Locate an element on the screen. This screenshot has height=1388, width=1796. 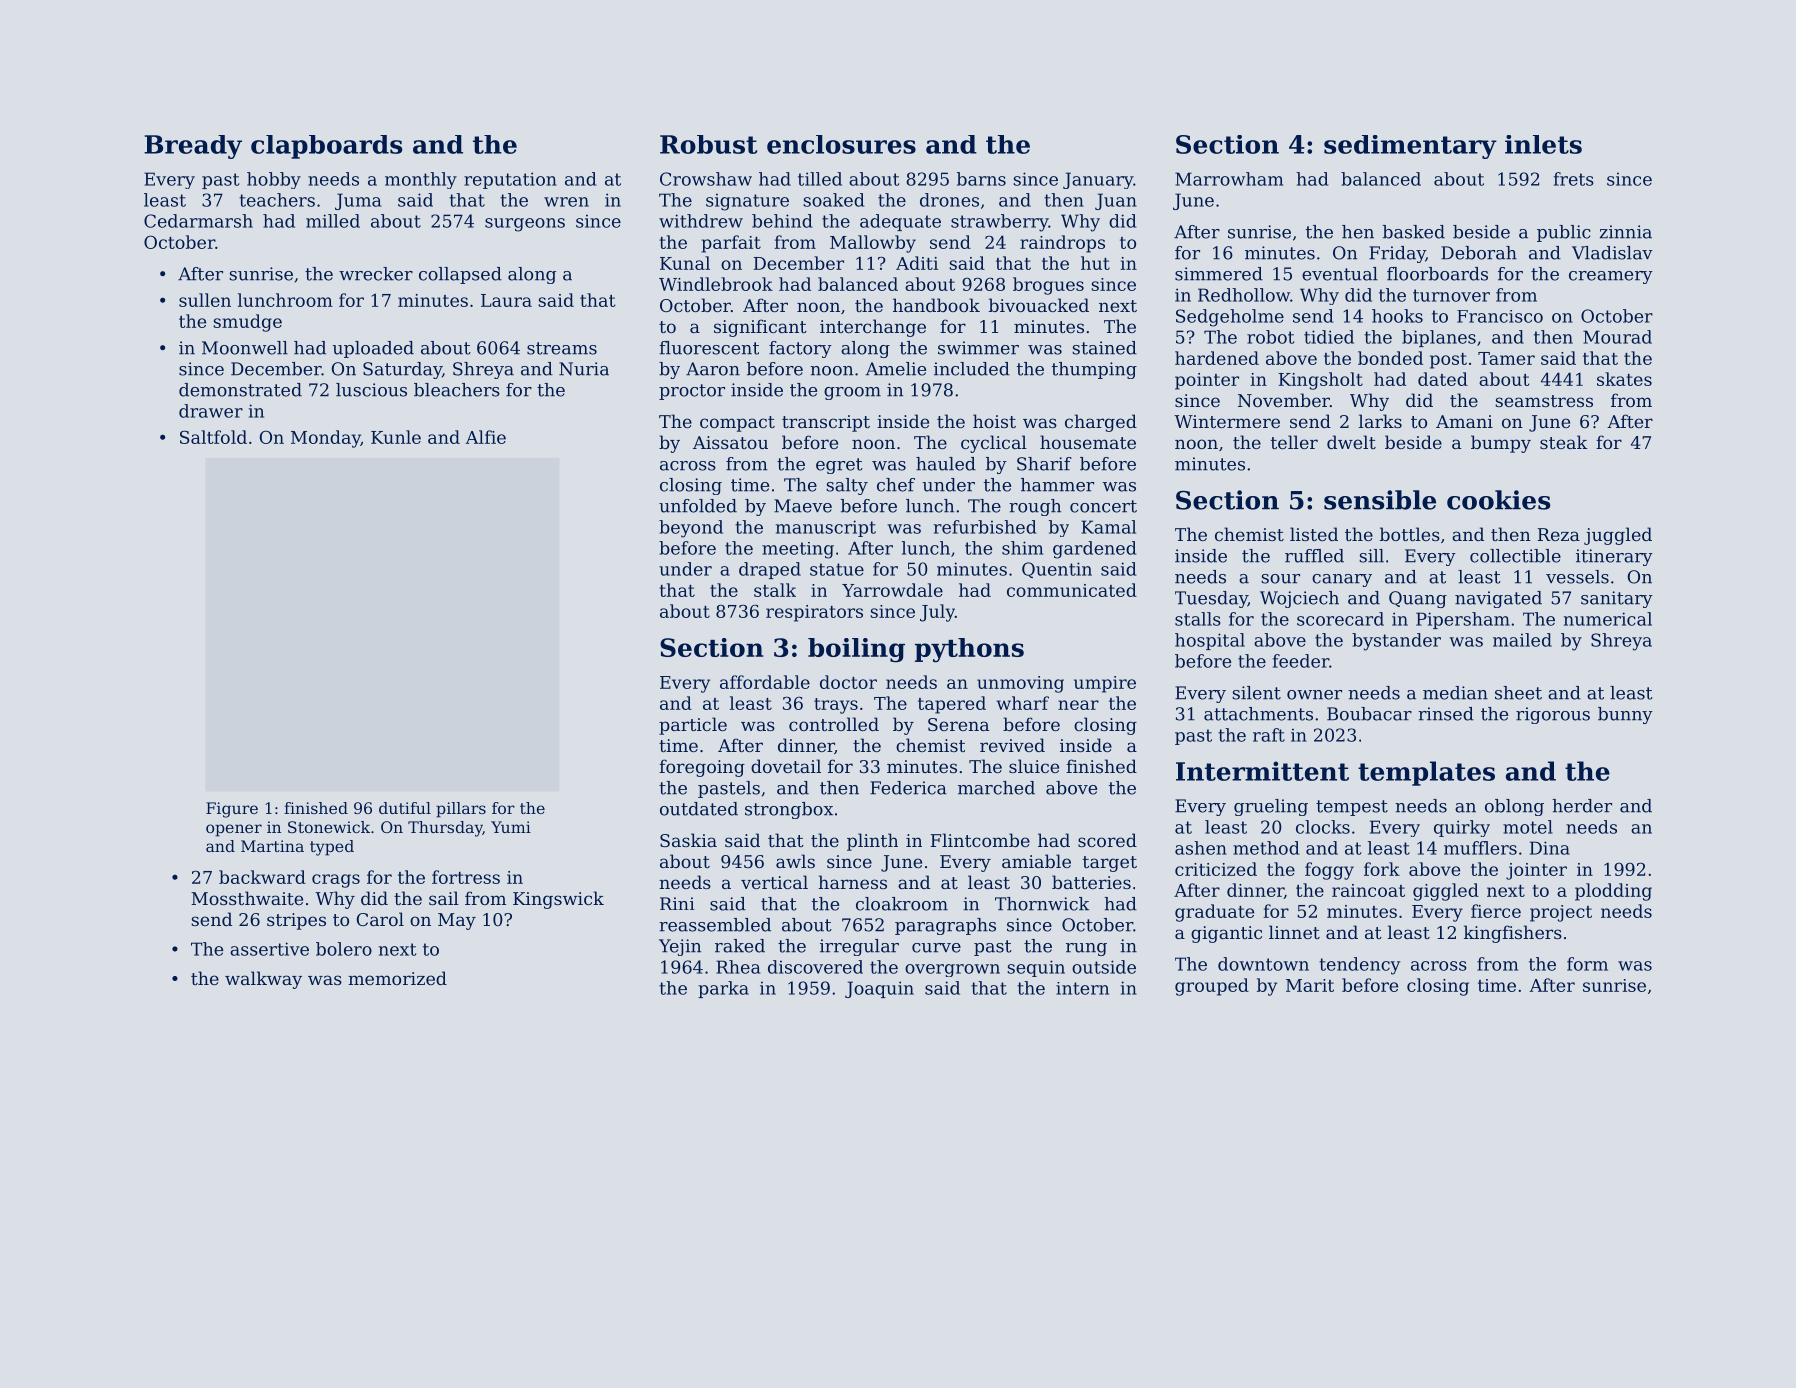
sheet is located at coordinates (1518, 693).
